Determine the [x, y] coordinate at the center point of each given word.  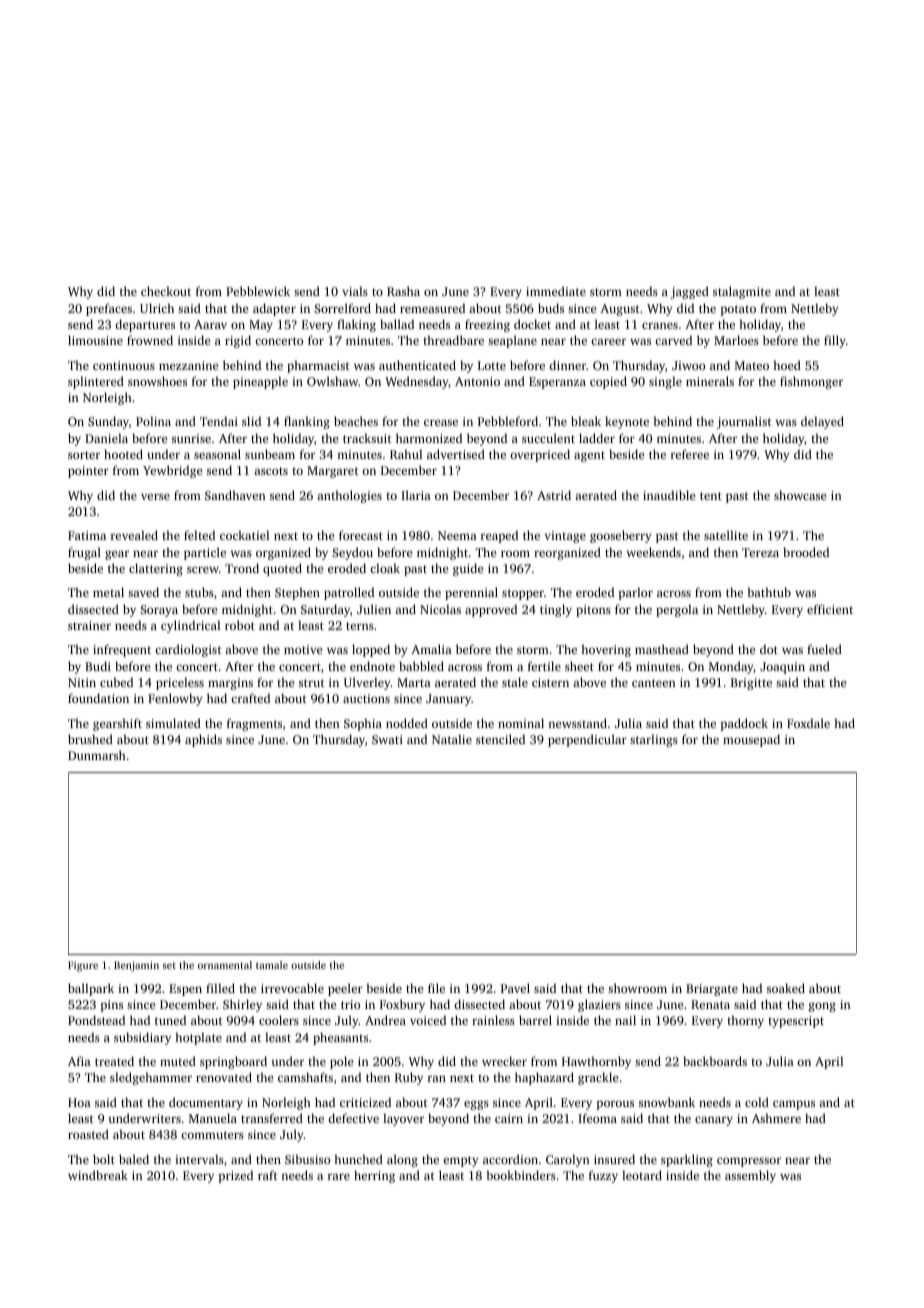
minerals [710, 381]
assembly [750, 1176]
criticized [365, 1102]
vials [355, 291]
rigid [238, 341]
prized [236, 1176]
